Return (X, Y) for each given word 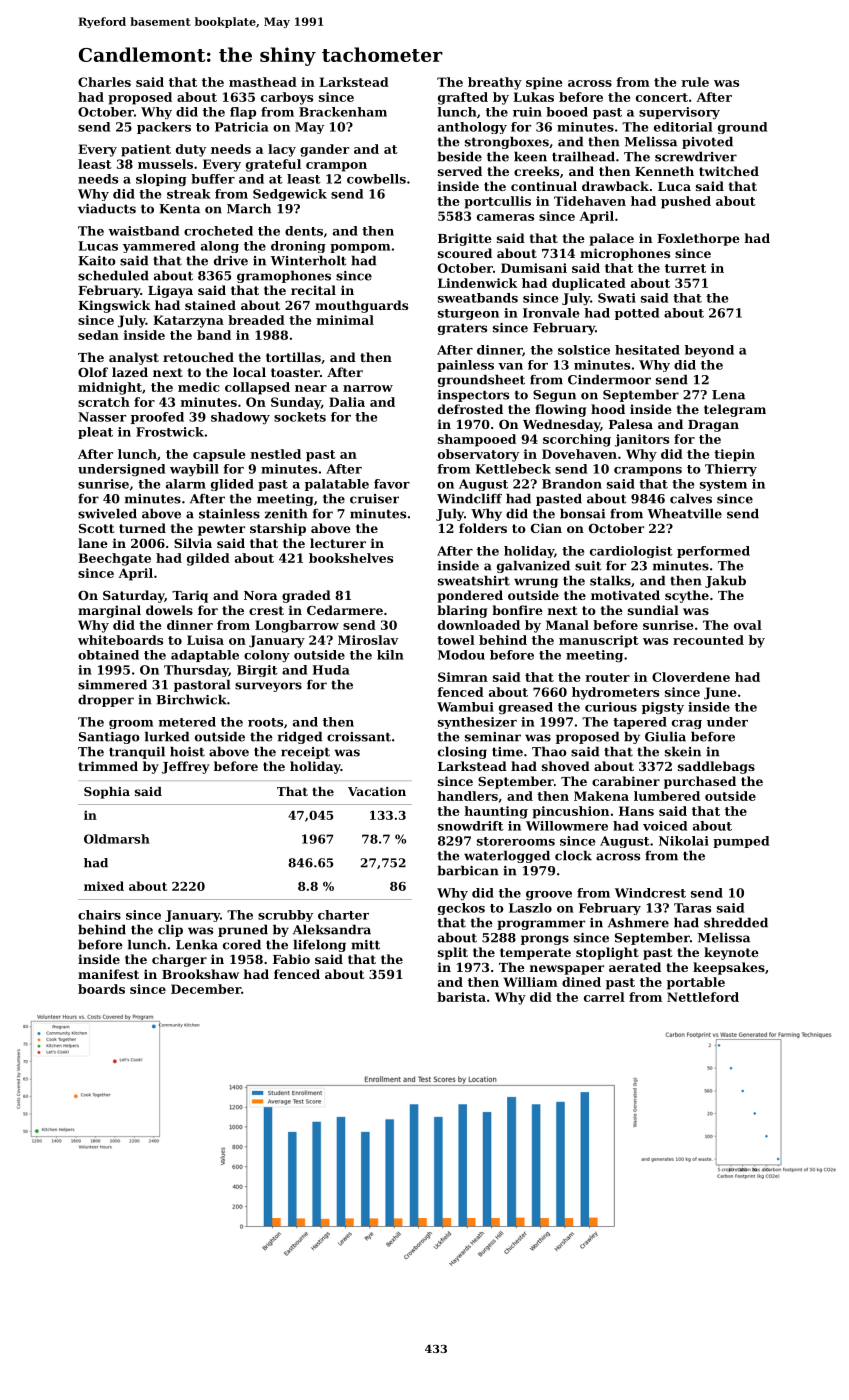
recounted (708, 640)
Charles (104, 82)
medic (199, 387)
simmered (112, 684)
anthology (472, 128)
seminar (493, 737)
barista (461, 997)
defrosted (470, 409)
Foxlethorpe (698, 239)
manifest (108, 974)
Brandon (572, 484)
